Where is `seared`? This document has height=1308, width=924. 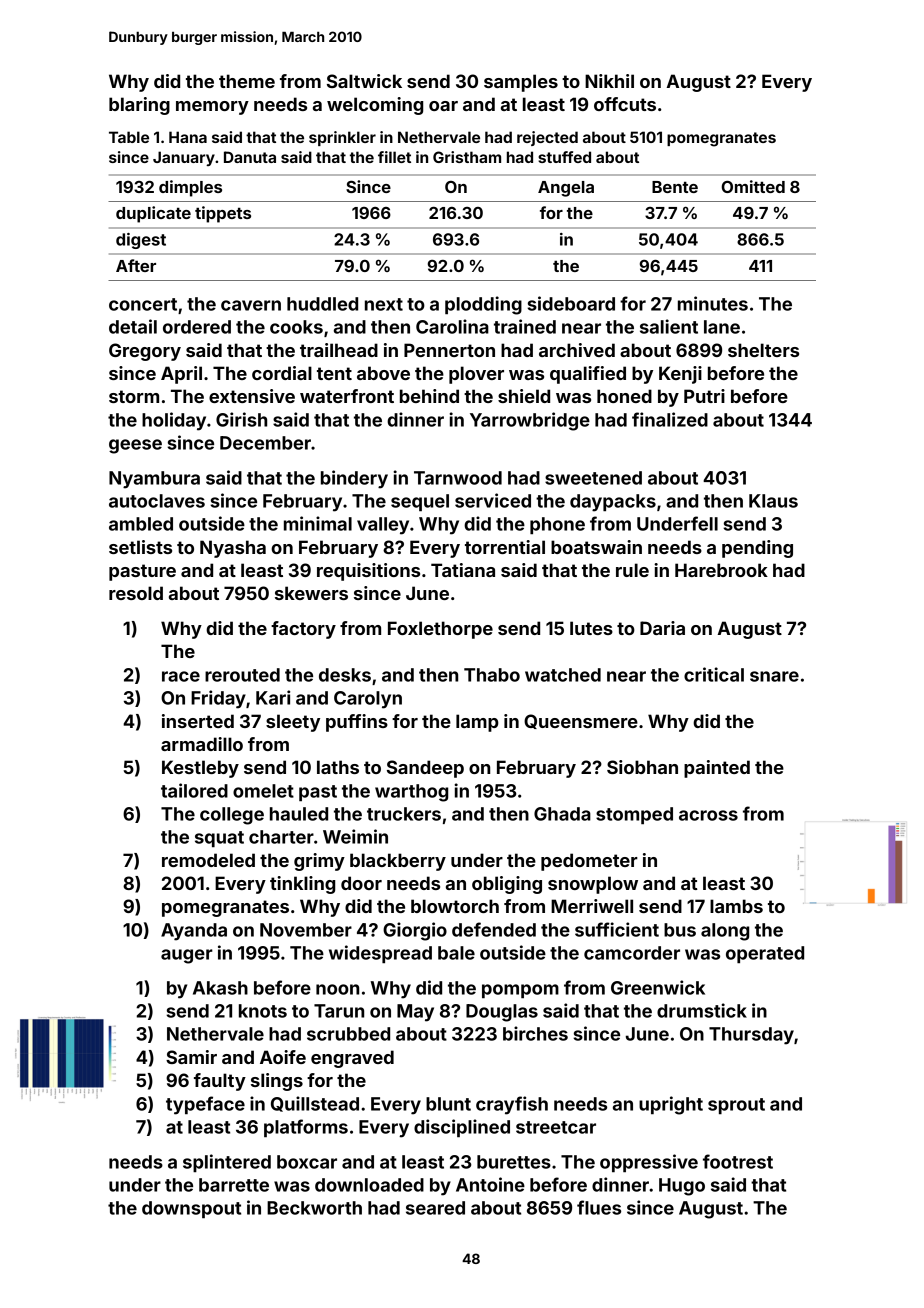
seared is located at coordinates (435, 1208).
